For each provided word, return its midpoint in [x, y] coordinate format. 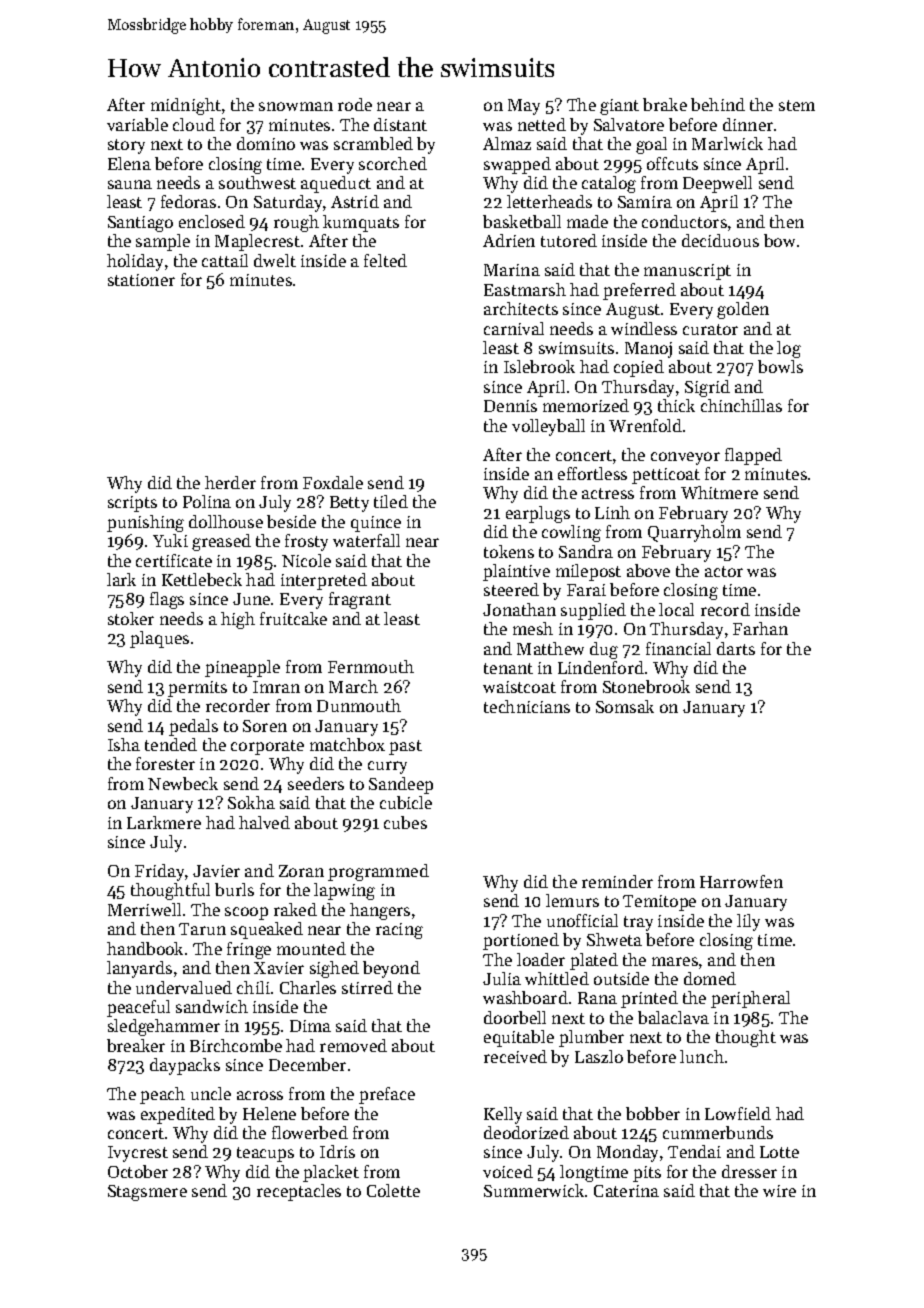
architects [521, 308]
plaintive [516, 572]
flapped [753, 456]
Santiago [140, 224]
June [251, 599]
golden [743, 310]
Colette [393, 1190]
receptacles [299, 1192]
